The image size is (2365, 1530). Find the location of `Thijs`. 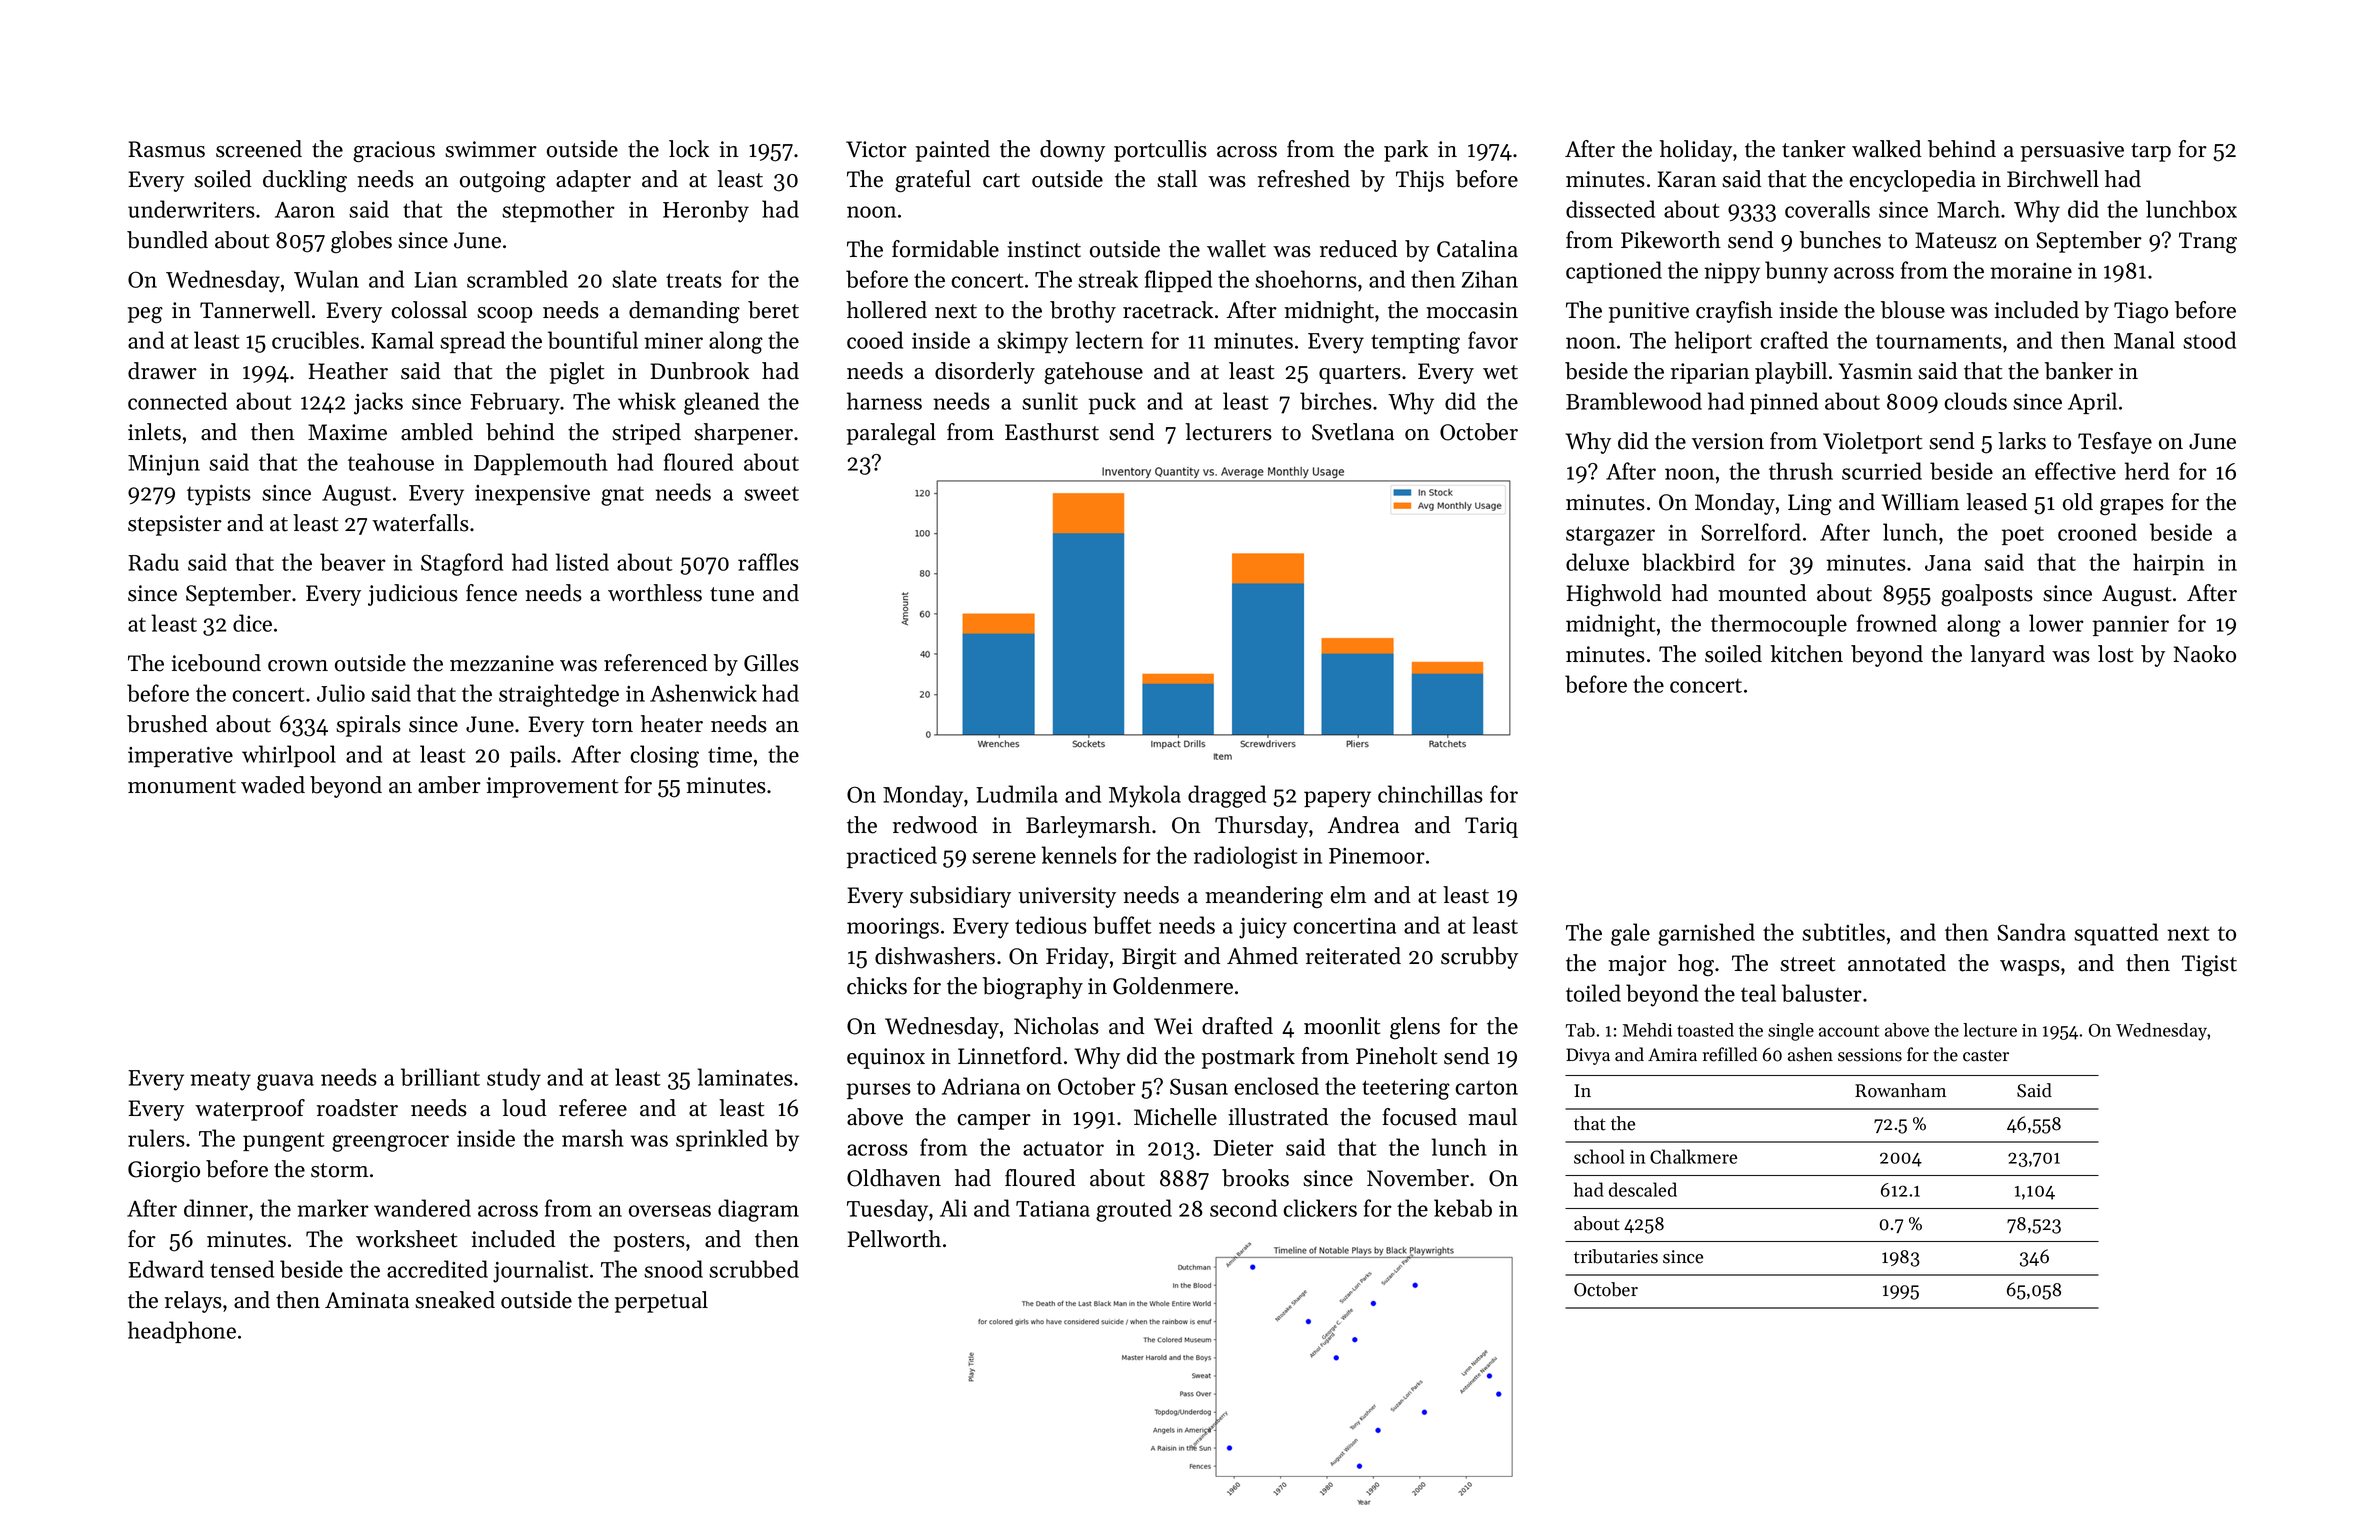

Thijs is located at coordinates (1420, 181).
